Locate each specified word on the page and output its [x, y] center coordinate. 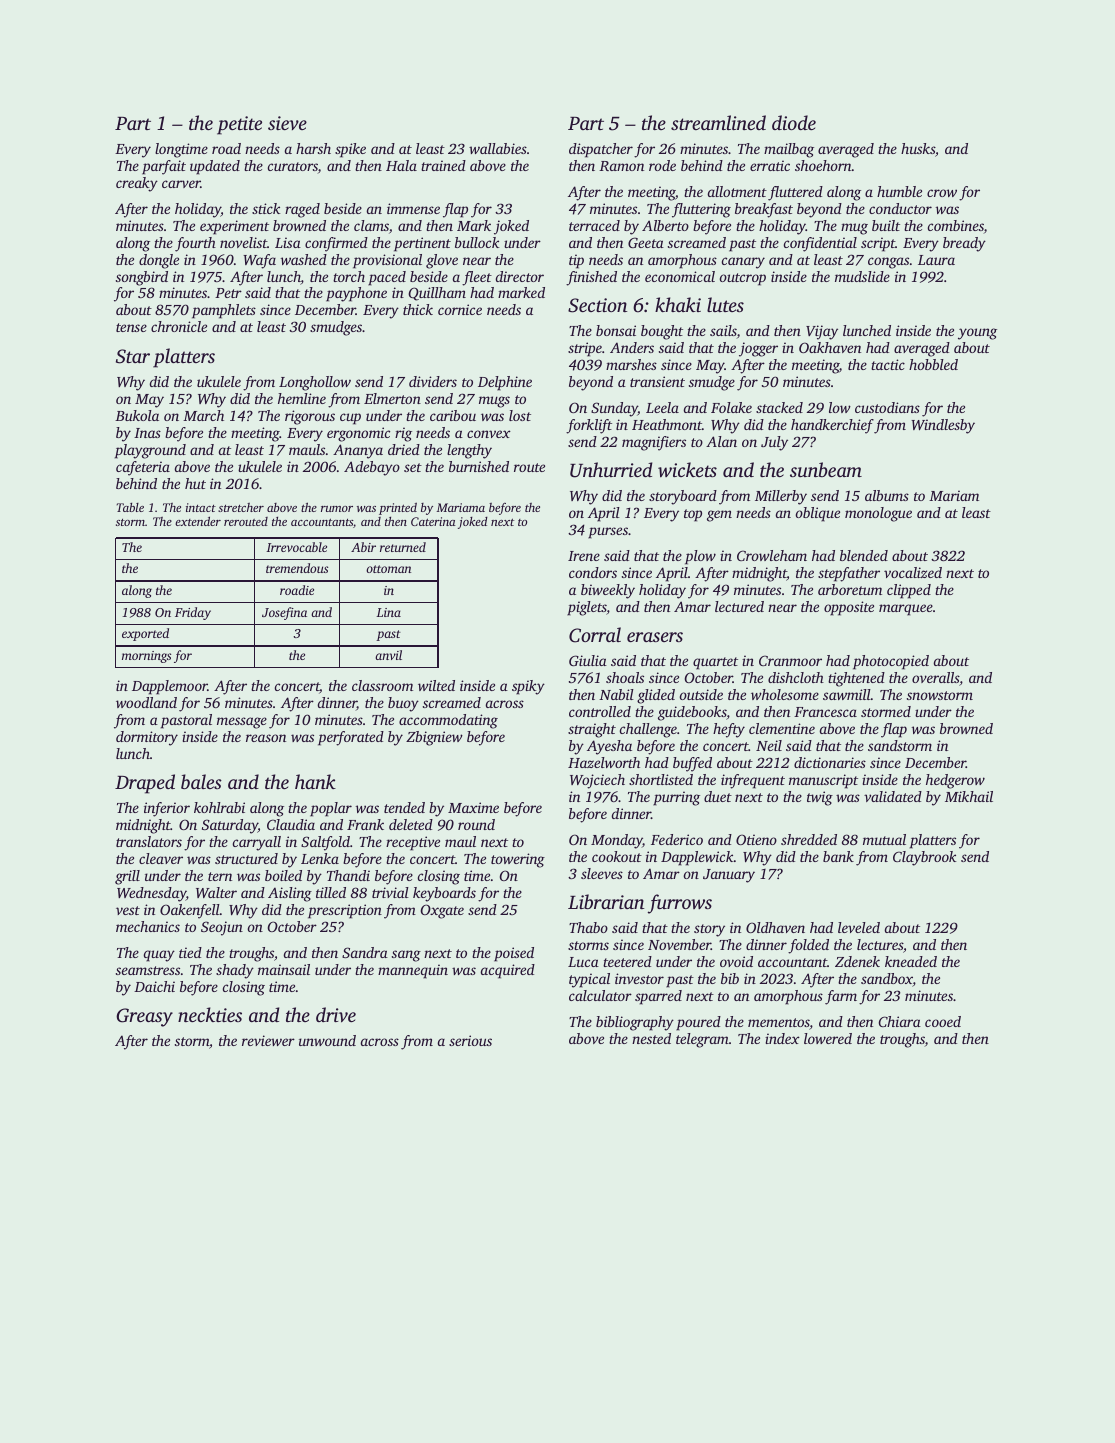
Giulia [588, 660]
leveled [859, 927]
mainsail [284, 969]
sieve [287, 123]
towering [518, 860]
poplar [331, 809]
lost [520, 415]
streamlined [718, 122]
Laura [936, 260]
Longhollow [315, 383]
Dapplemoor [170, 687]
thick [418, 309]
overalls [935, 677]
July [774, 443]
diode [794, 122]
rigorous [310, 417]
